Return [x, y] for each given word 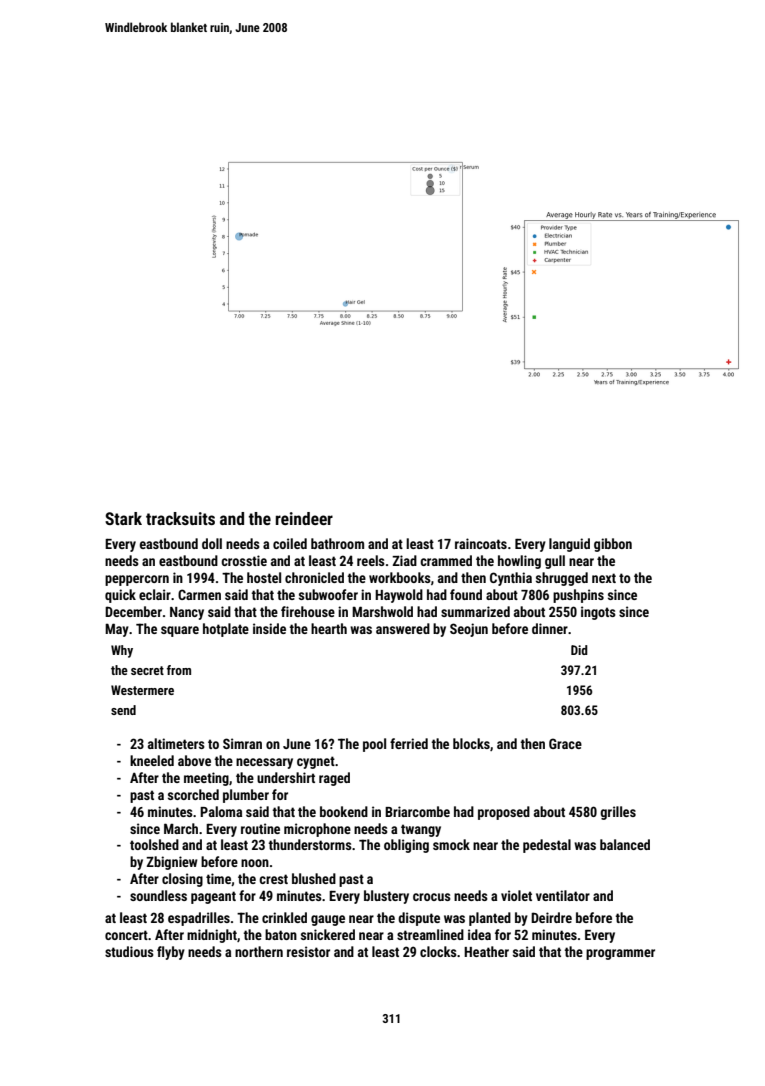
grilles [618, 813]
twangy [421, 830]
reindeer [304, 518]
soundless [158, 895]
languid [569, 545]
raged [334, 779]
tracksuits [180, 518]
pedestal [547, 846]
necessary [264, 763]
